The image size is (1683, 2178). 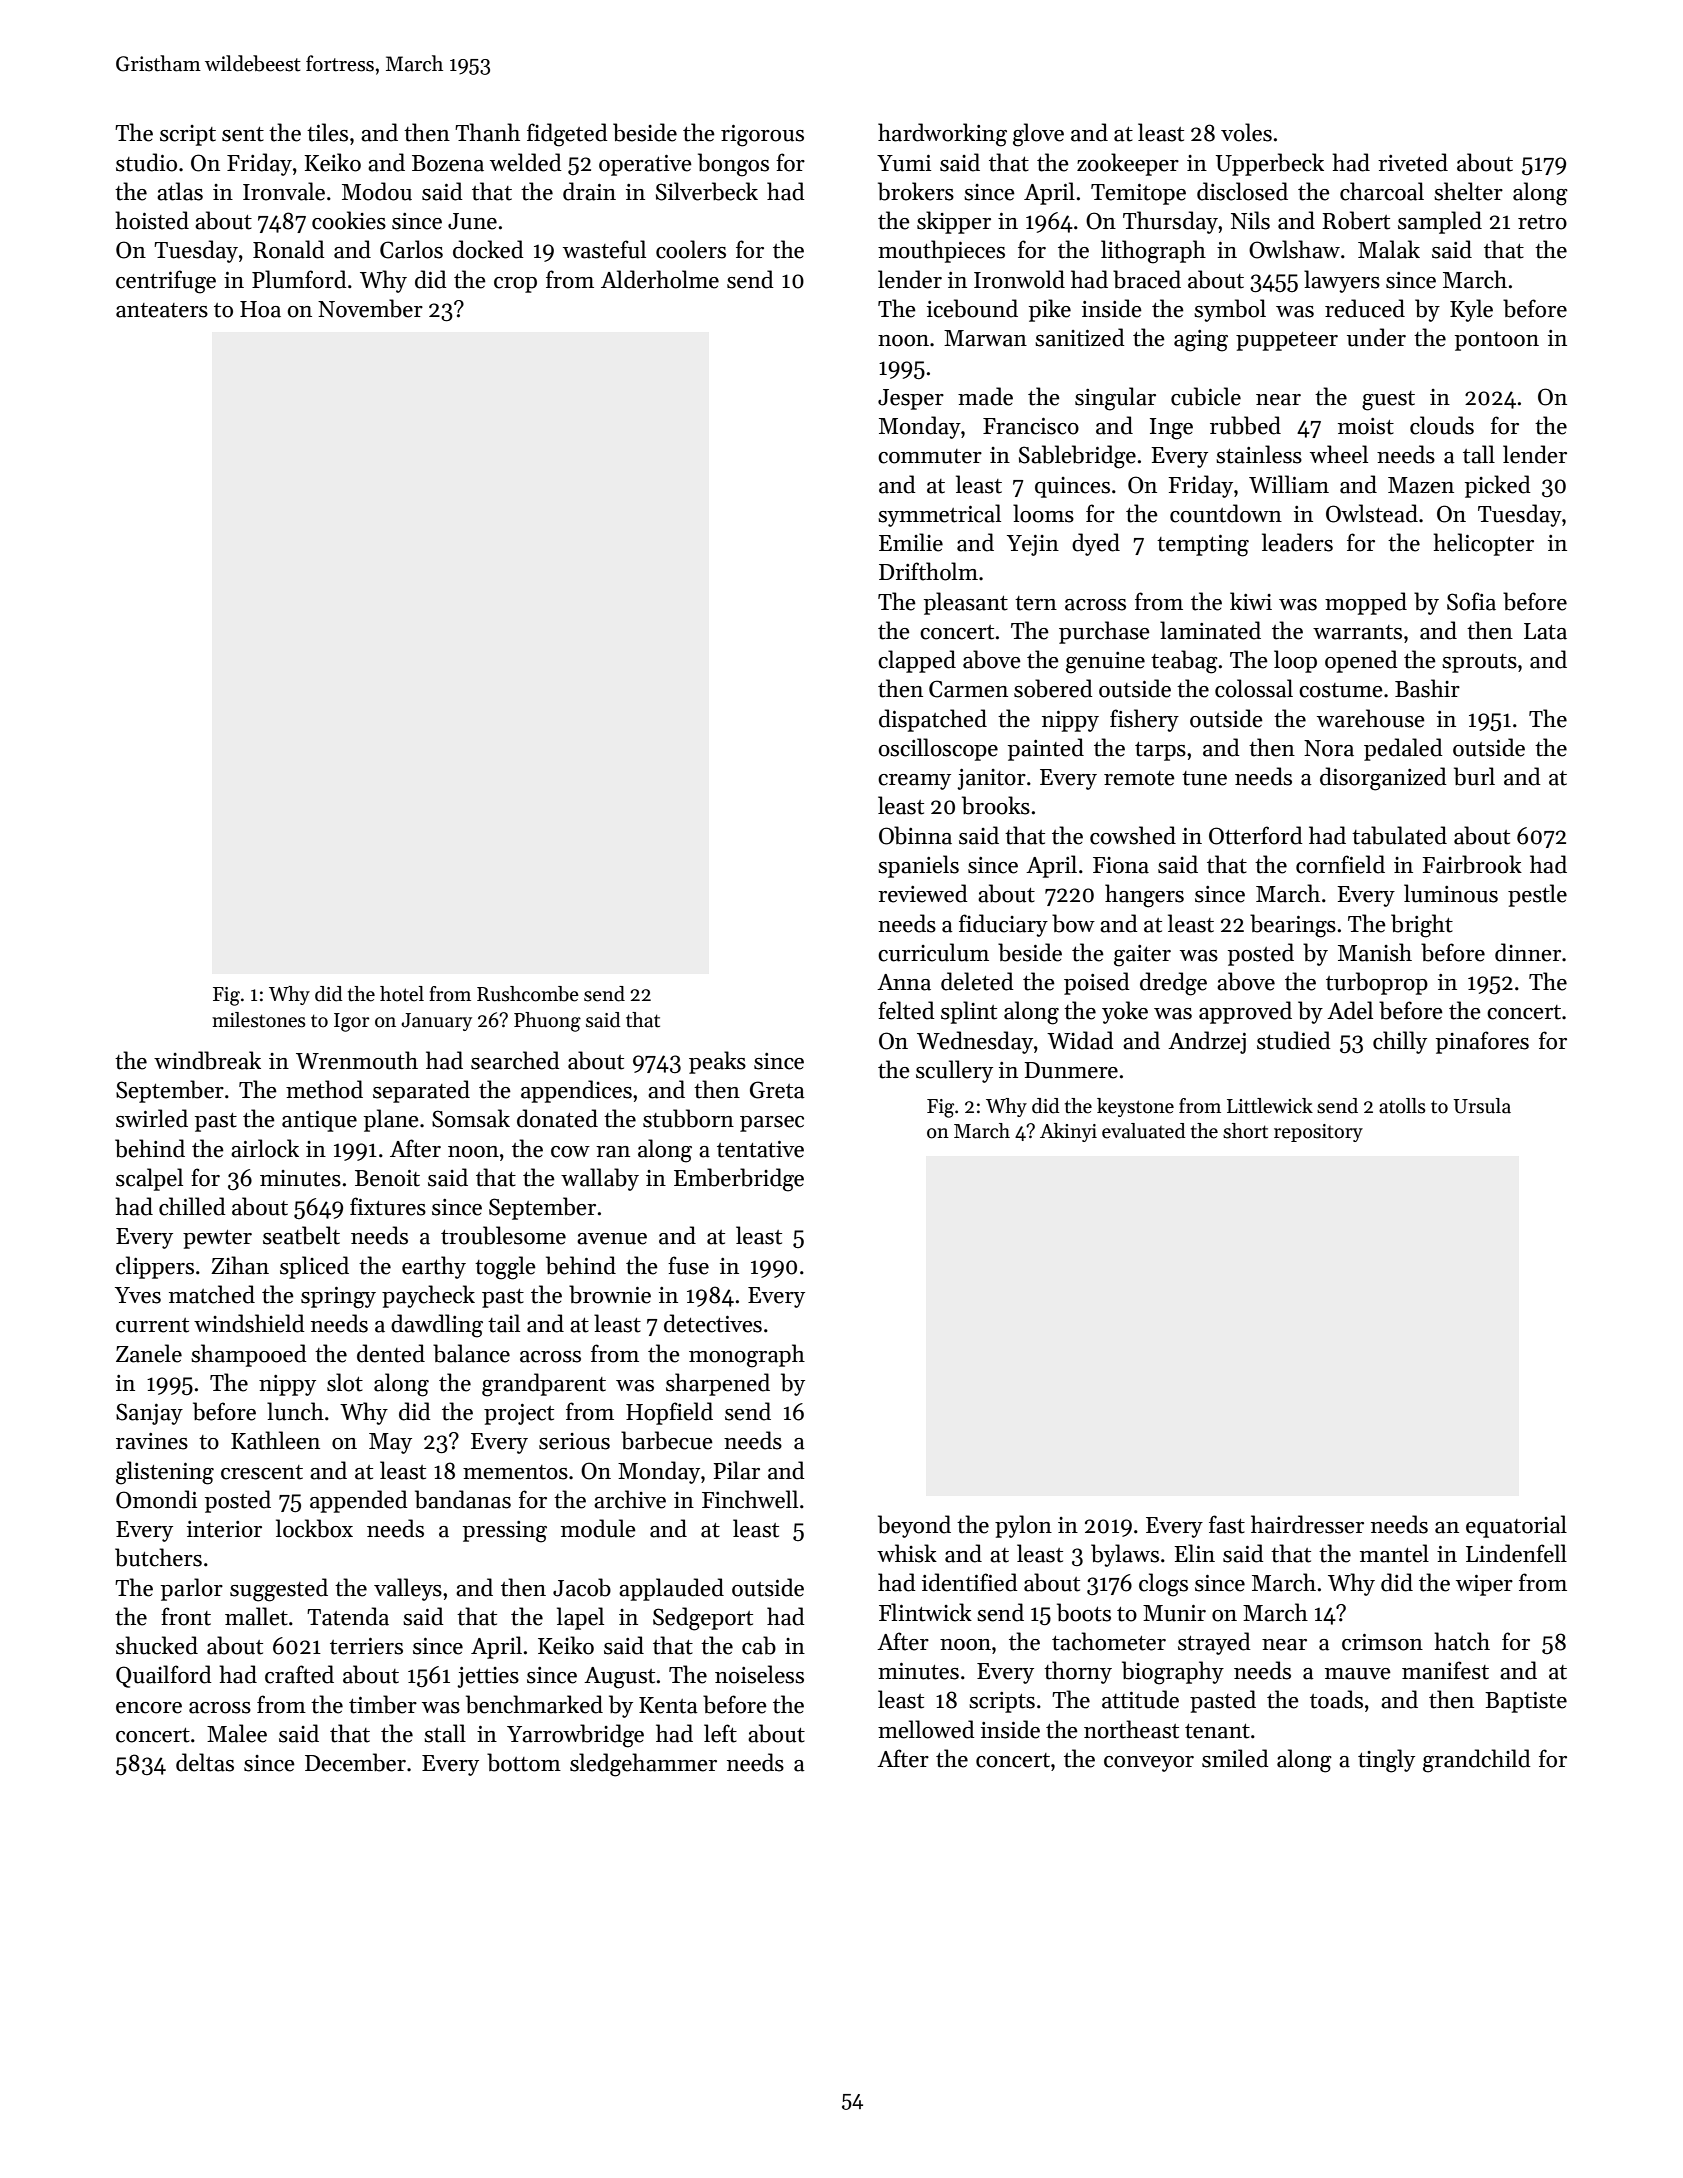 I want to click on airlock, so click(x=265, y=1148).
